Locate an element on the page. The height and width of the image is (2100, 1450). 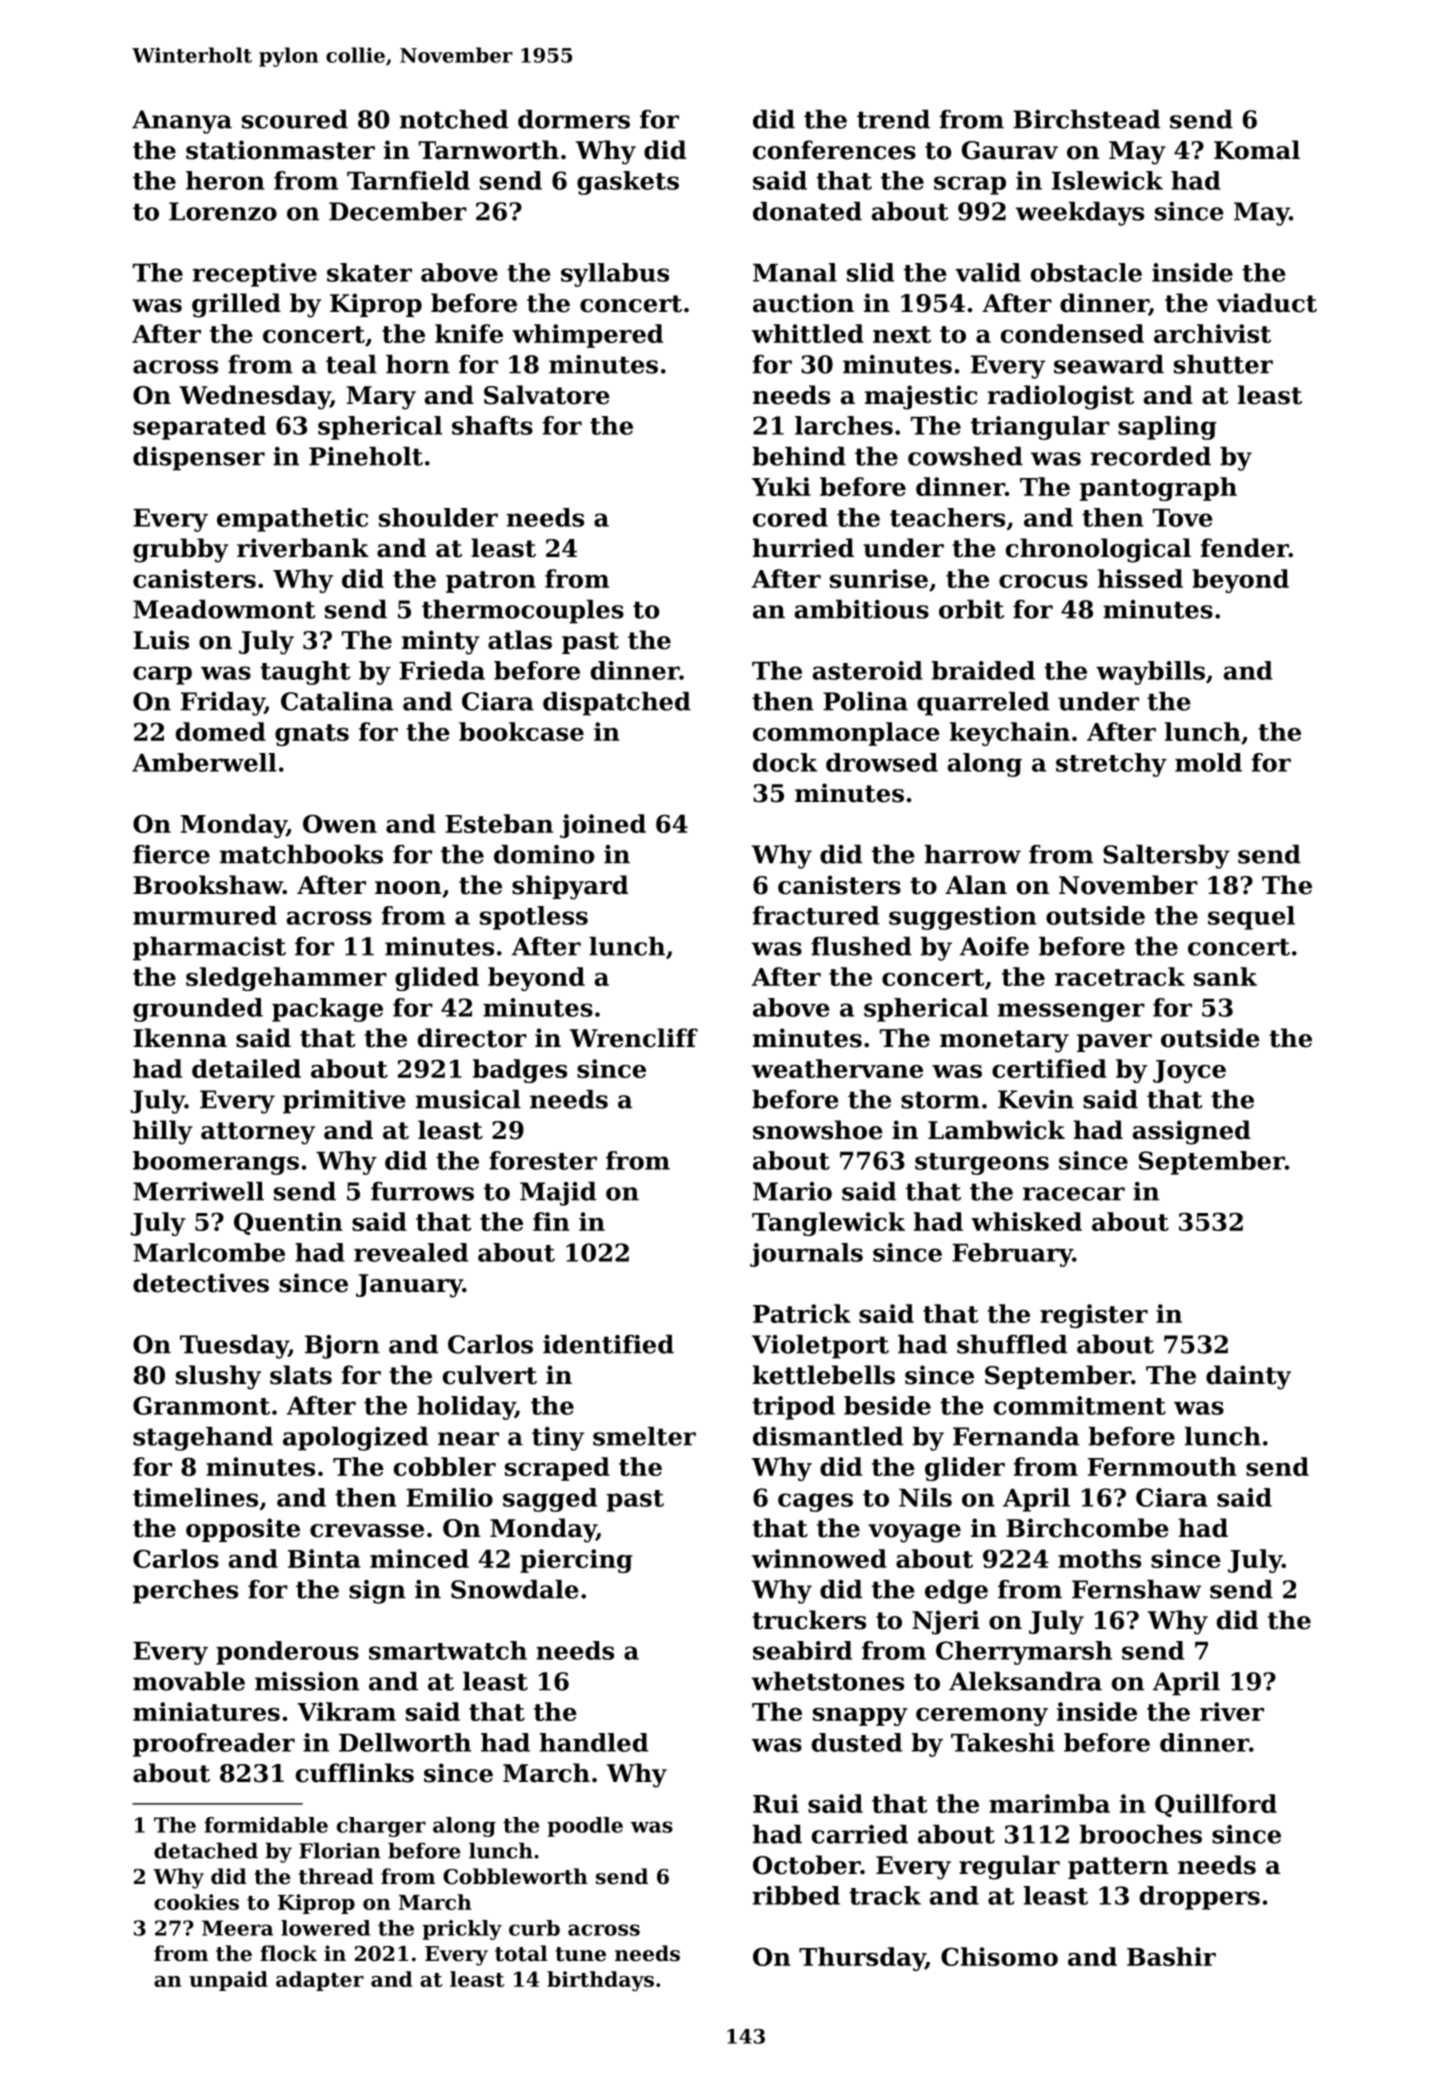
notched is located at coordinates (454, 119).
